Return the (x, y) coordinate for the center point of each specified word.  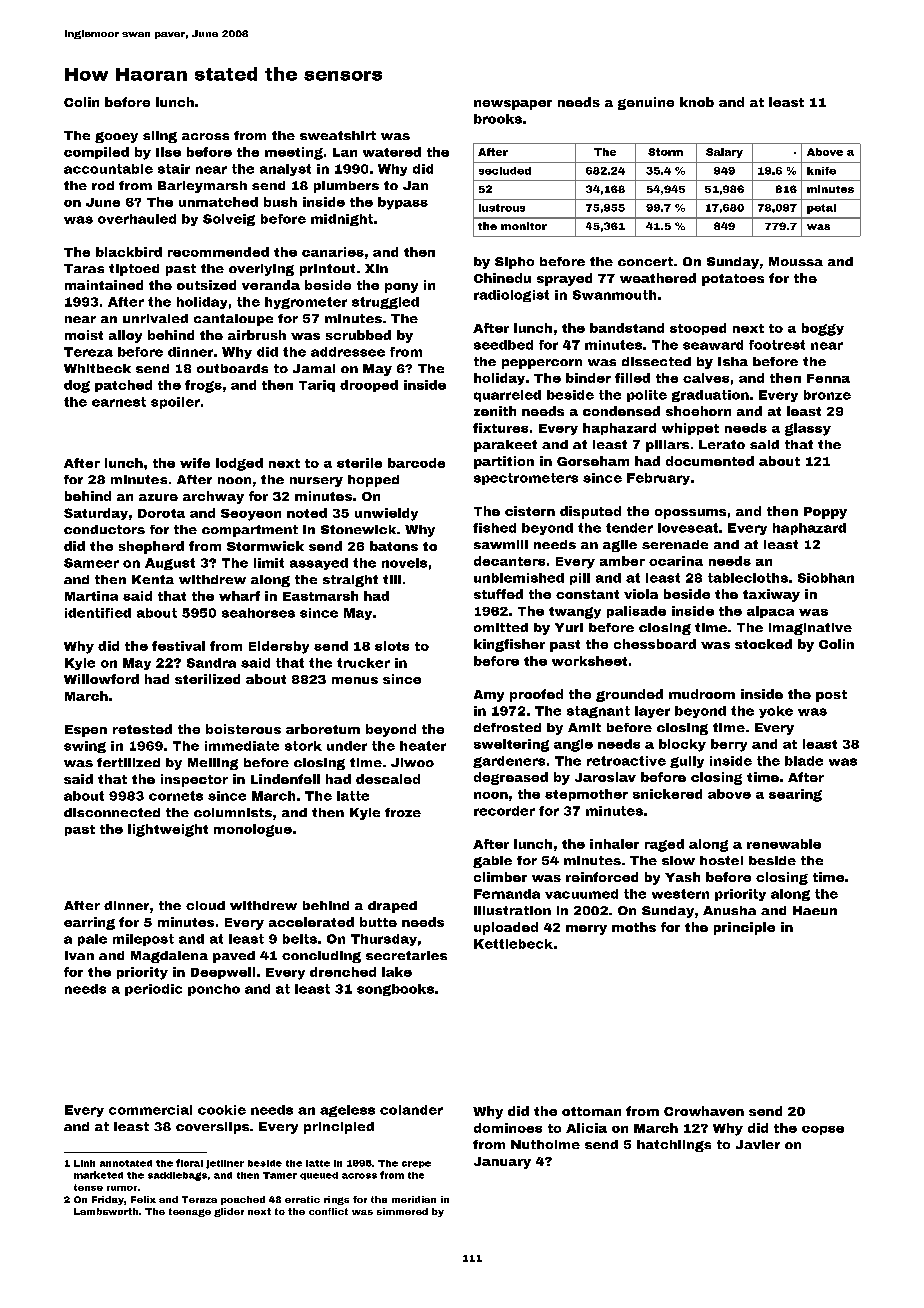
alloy (125, 336)
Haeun (815, 910)
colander (411, 1110)
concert (645, 261)
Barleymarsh (202, 187)
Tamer (280, 1175)
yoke (776, 712)
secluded (505, 171)
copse (823, 1130)
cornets (176, 796)
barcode (416, 463)
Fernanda (507, 894)
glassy (808, 429)
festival (178, 646)
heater (423, 746)
